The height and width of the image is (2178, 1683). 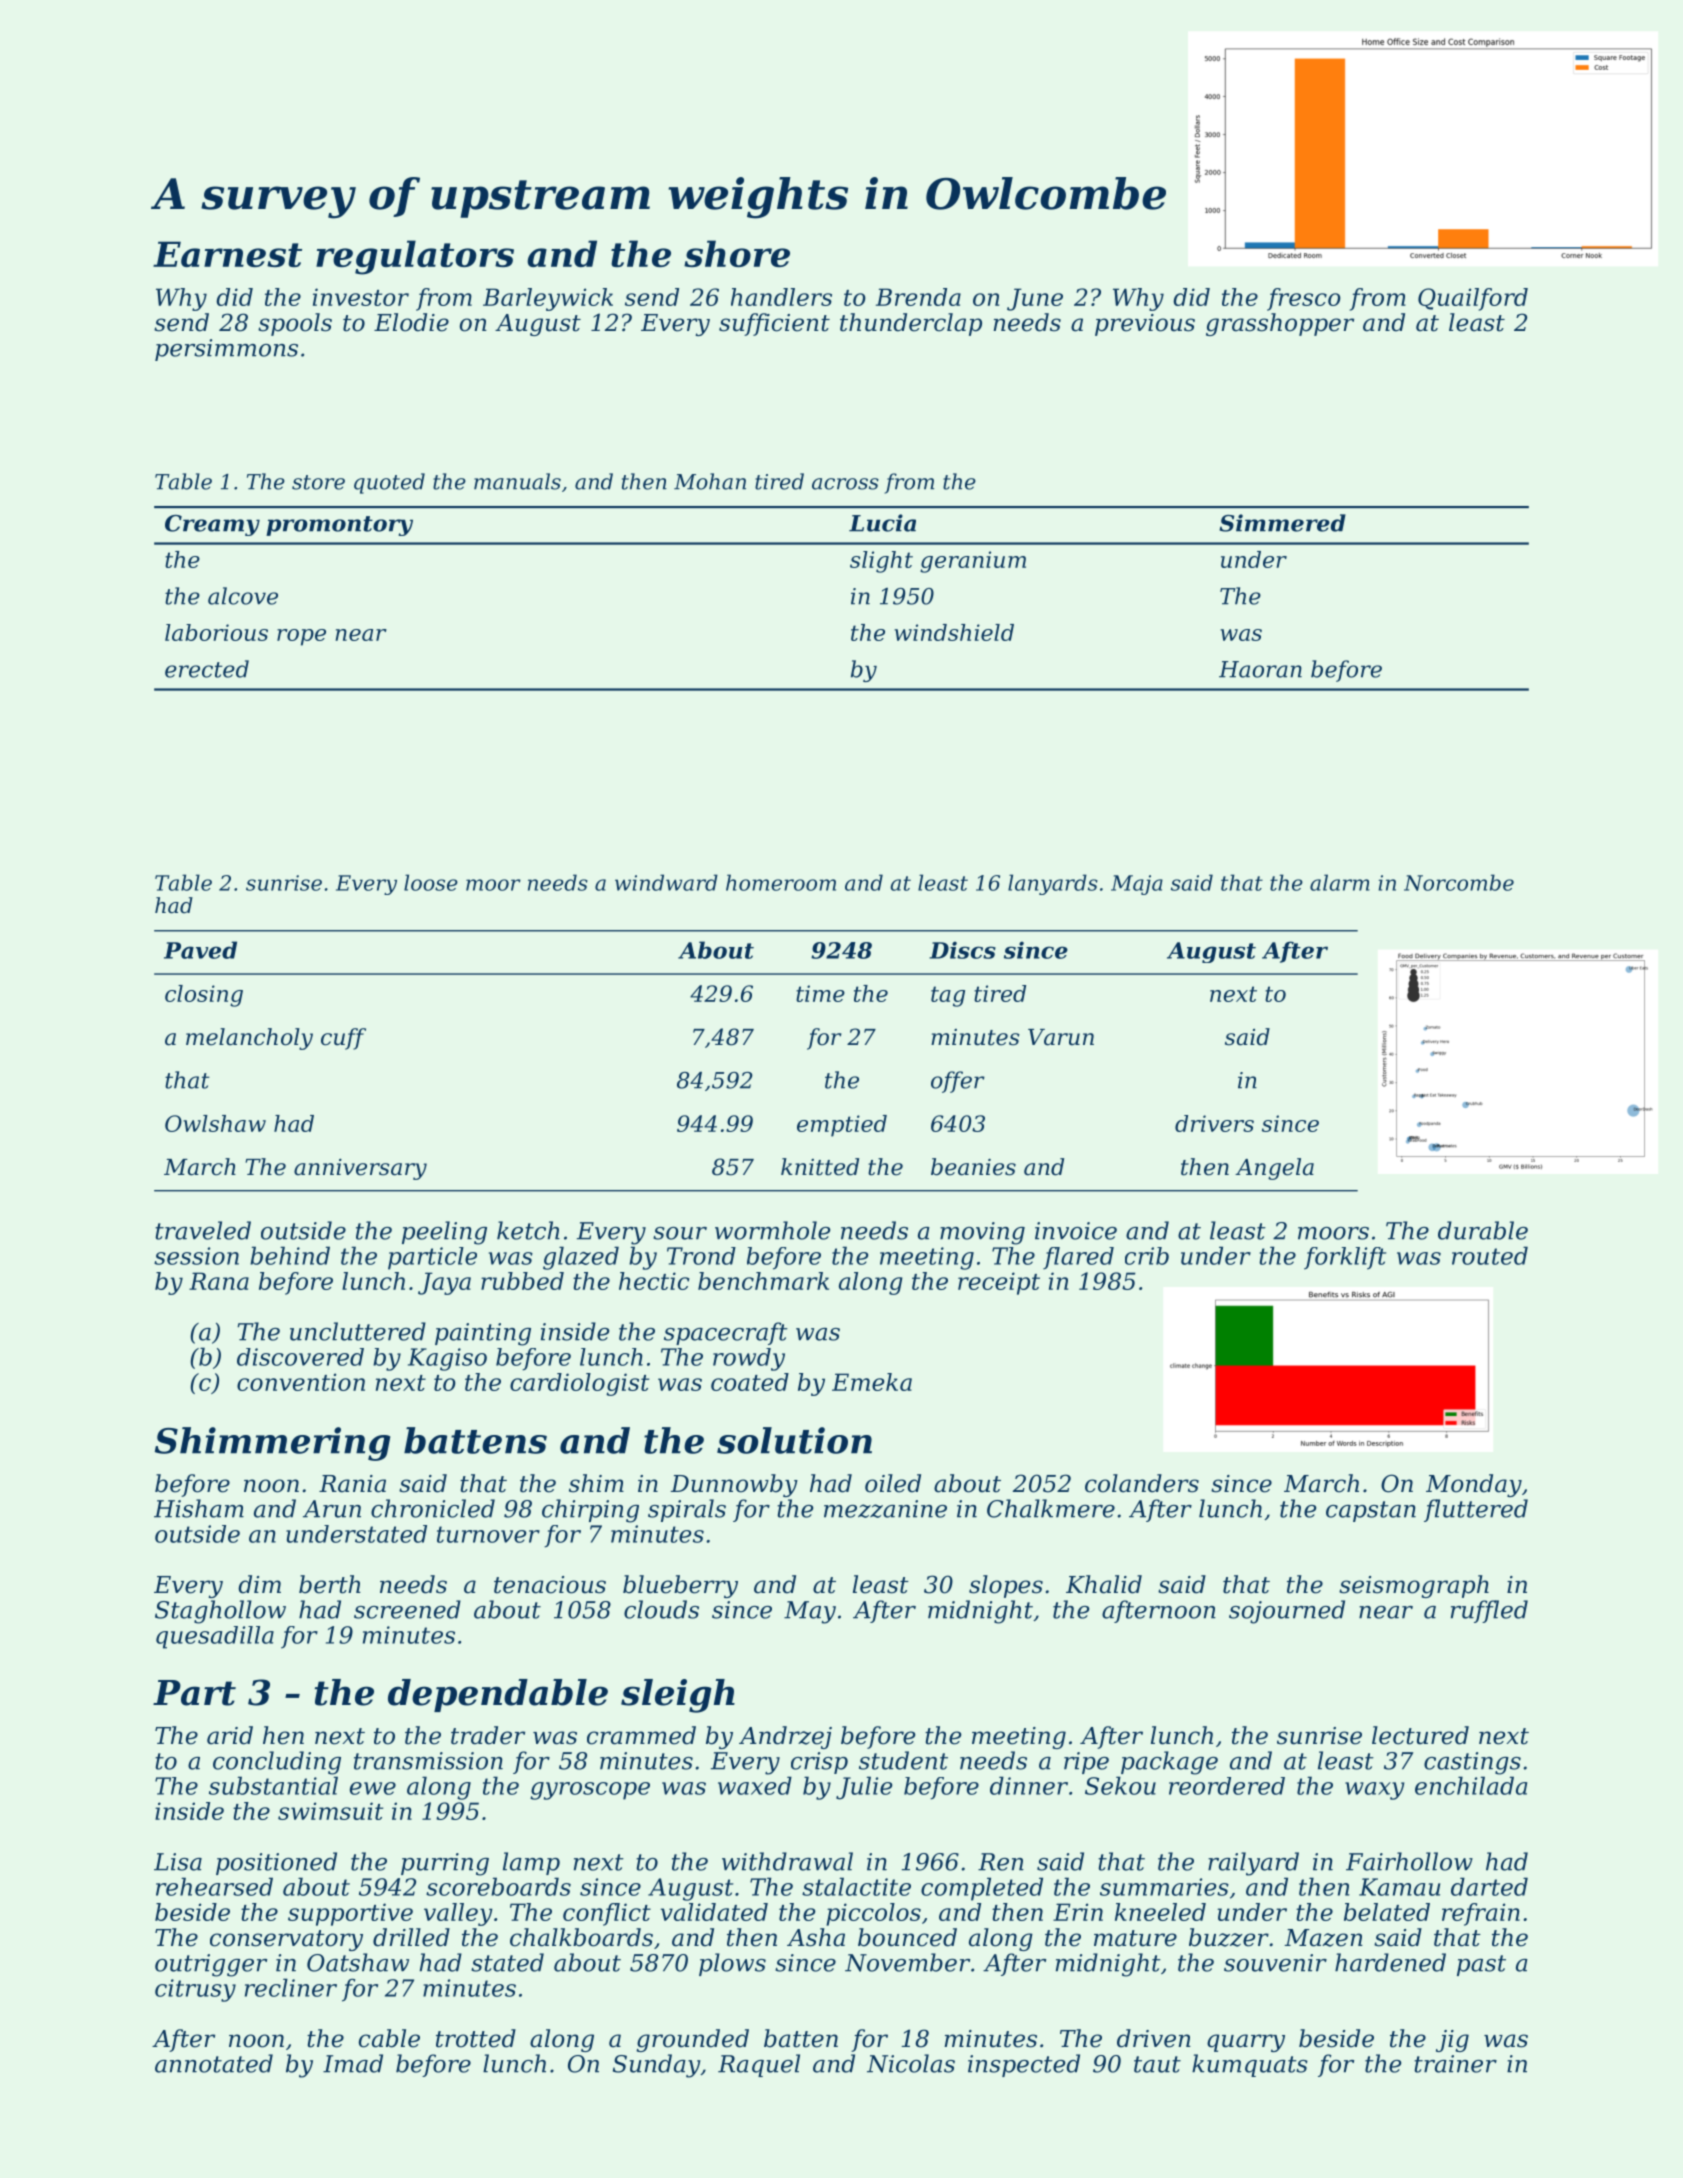 What do you see at coordinates (276, 1863) in the image?
I see `positioned` at bounding box center [276, 1863].
